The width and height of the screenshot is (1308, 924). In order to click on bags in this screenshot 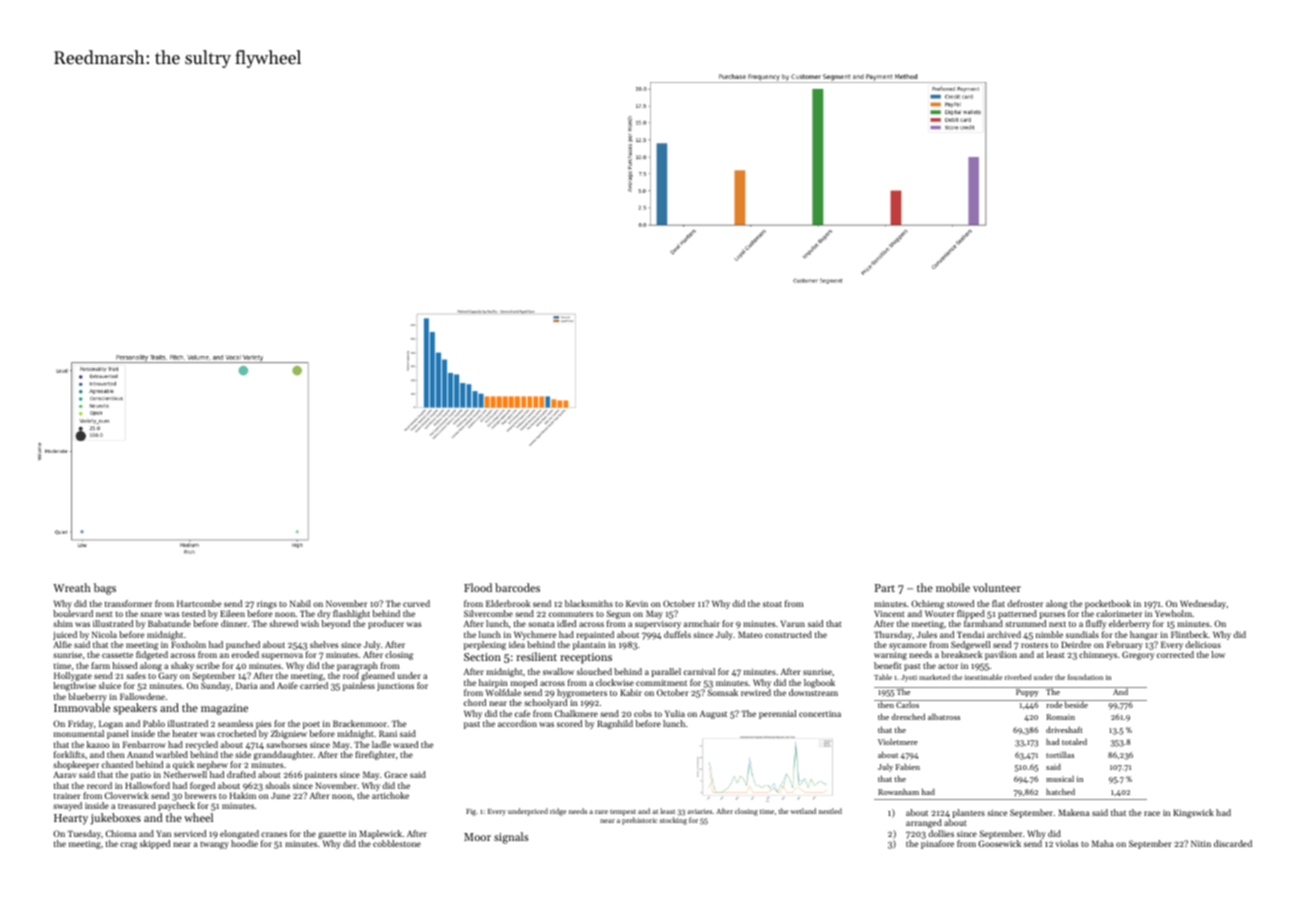, I will do `click(105, 589)`.
